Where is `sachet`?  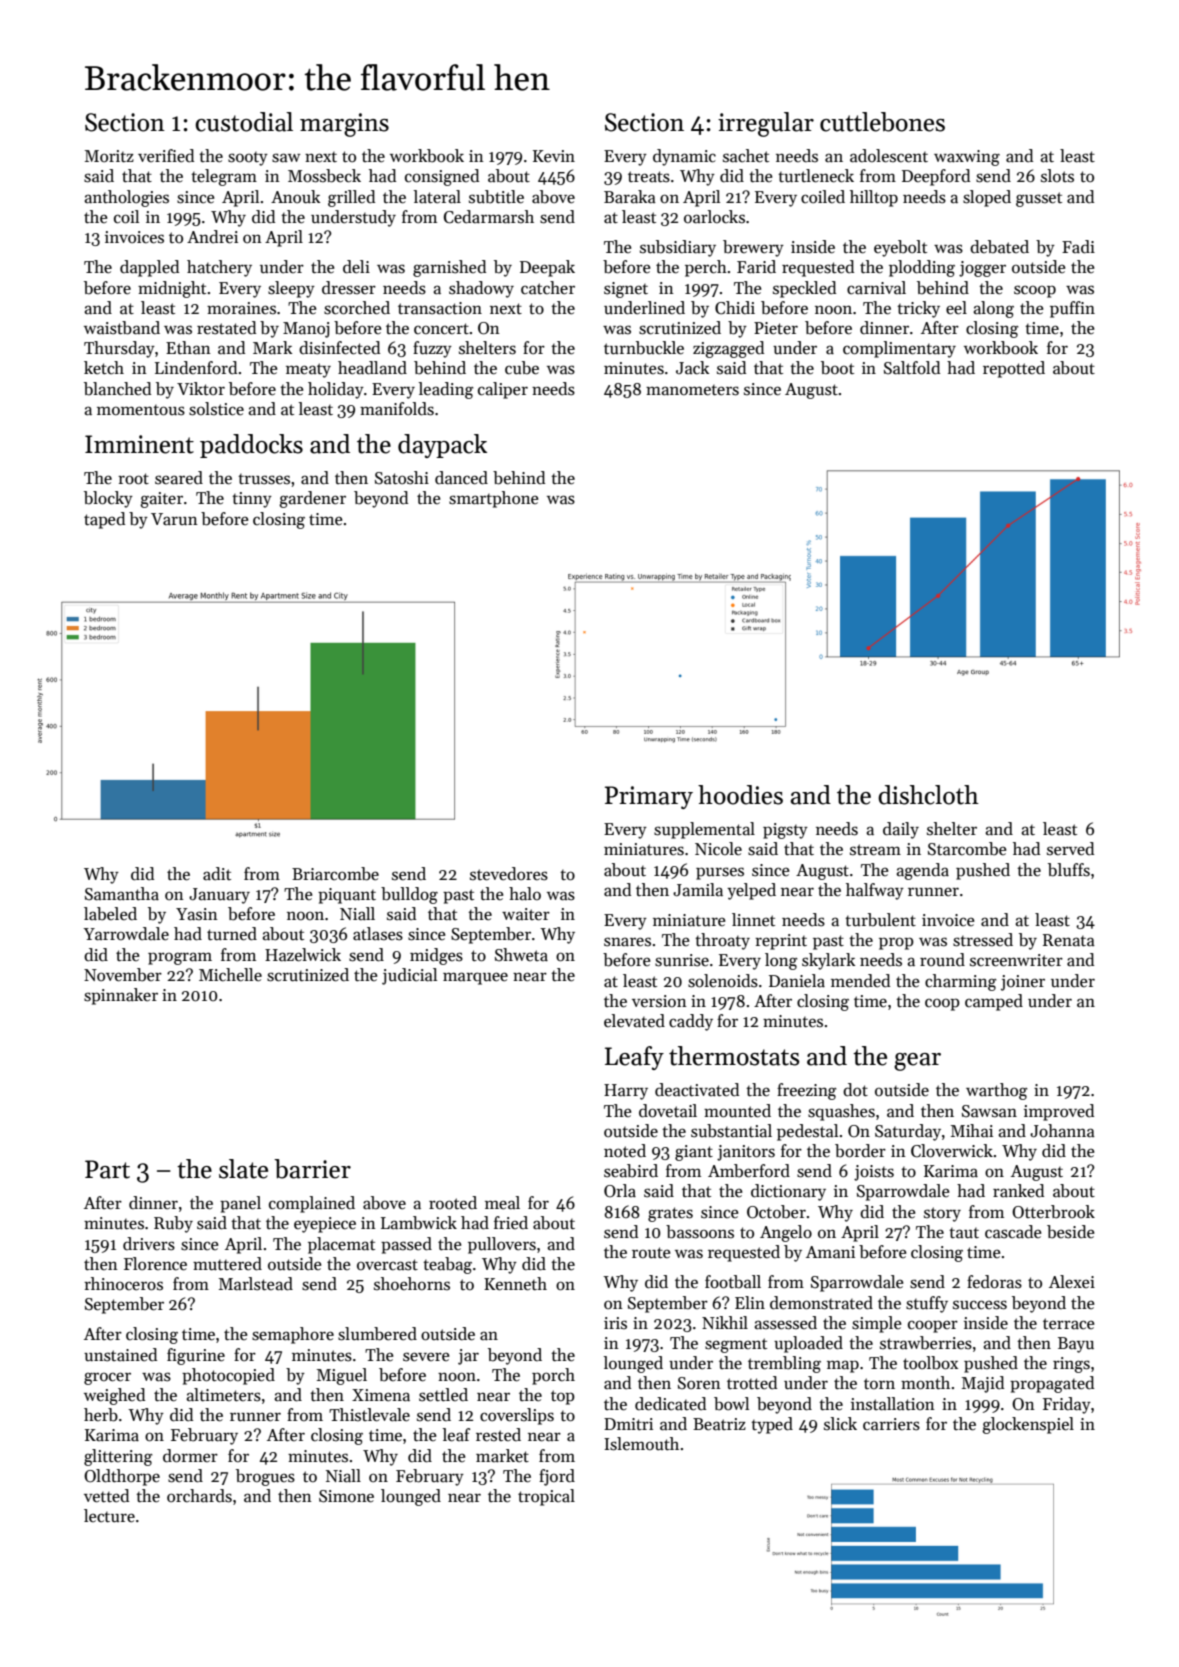 sachet is located at coordinates (746, 156).
